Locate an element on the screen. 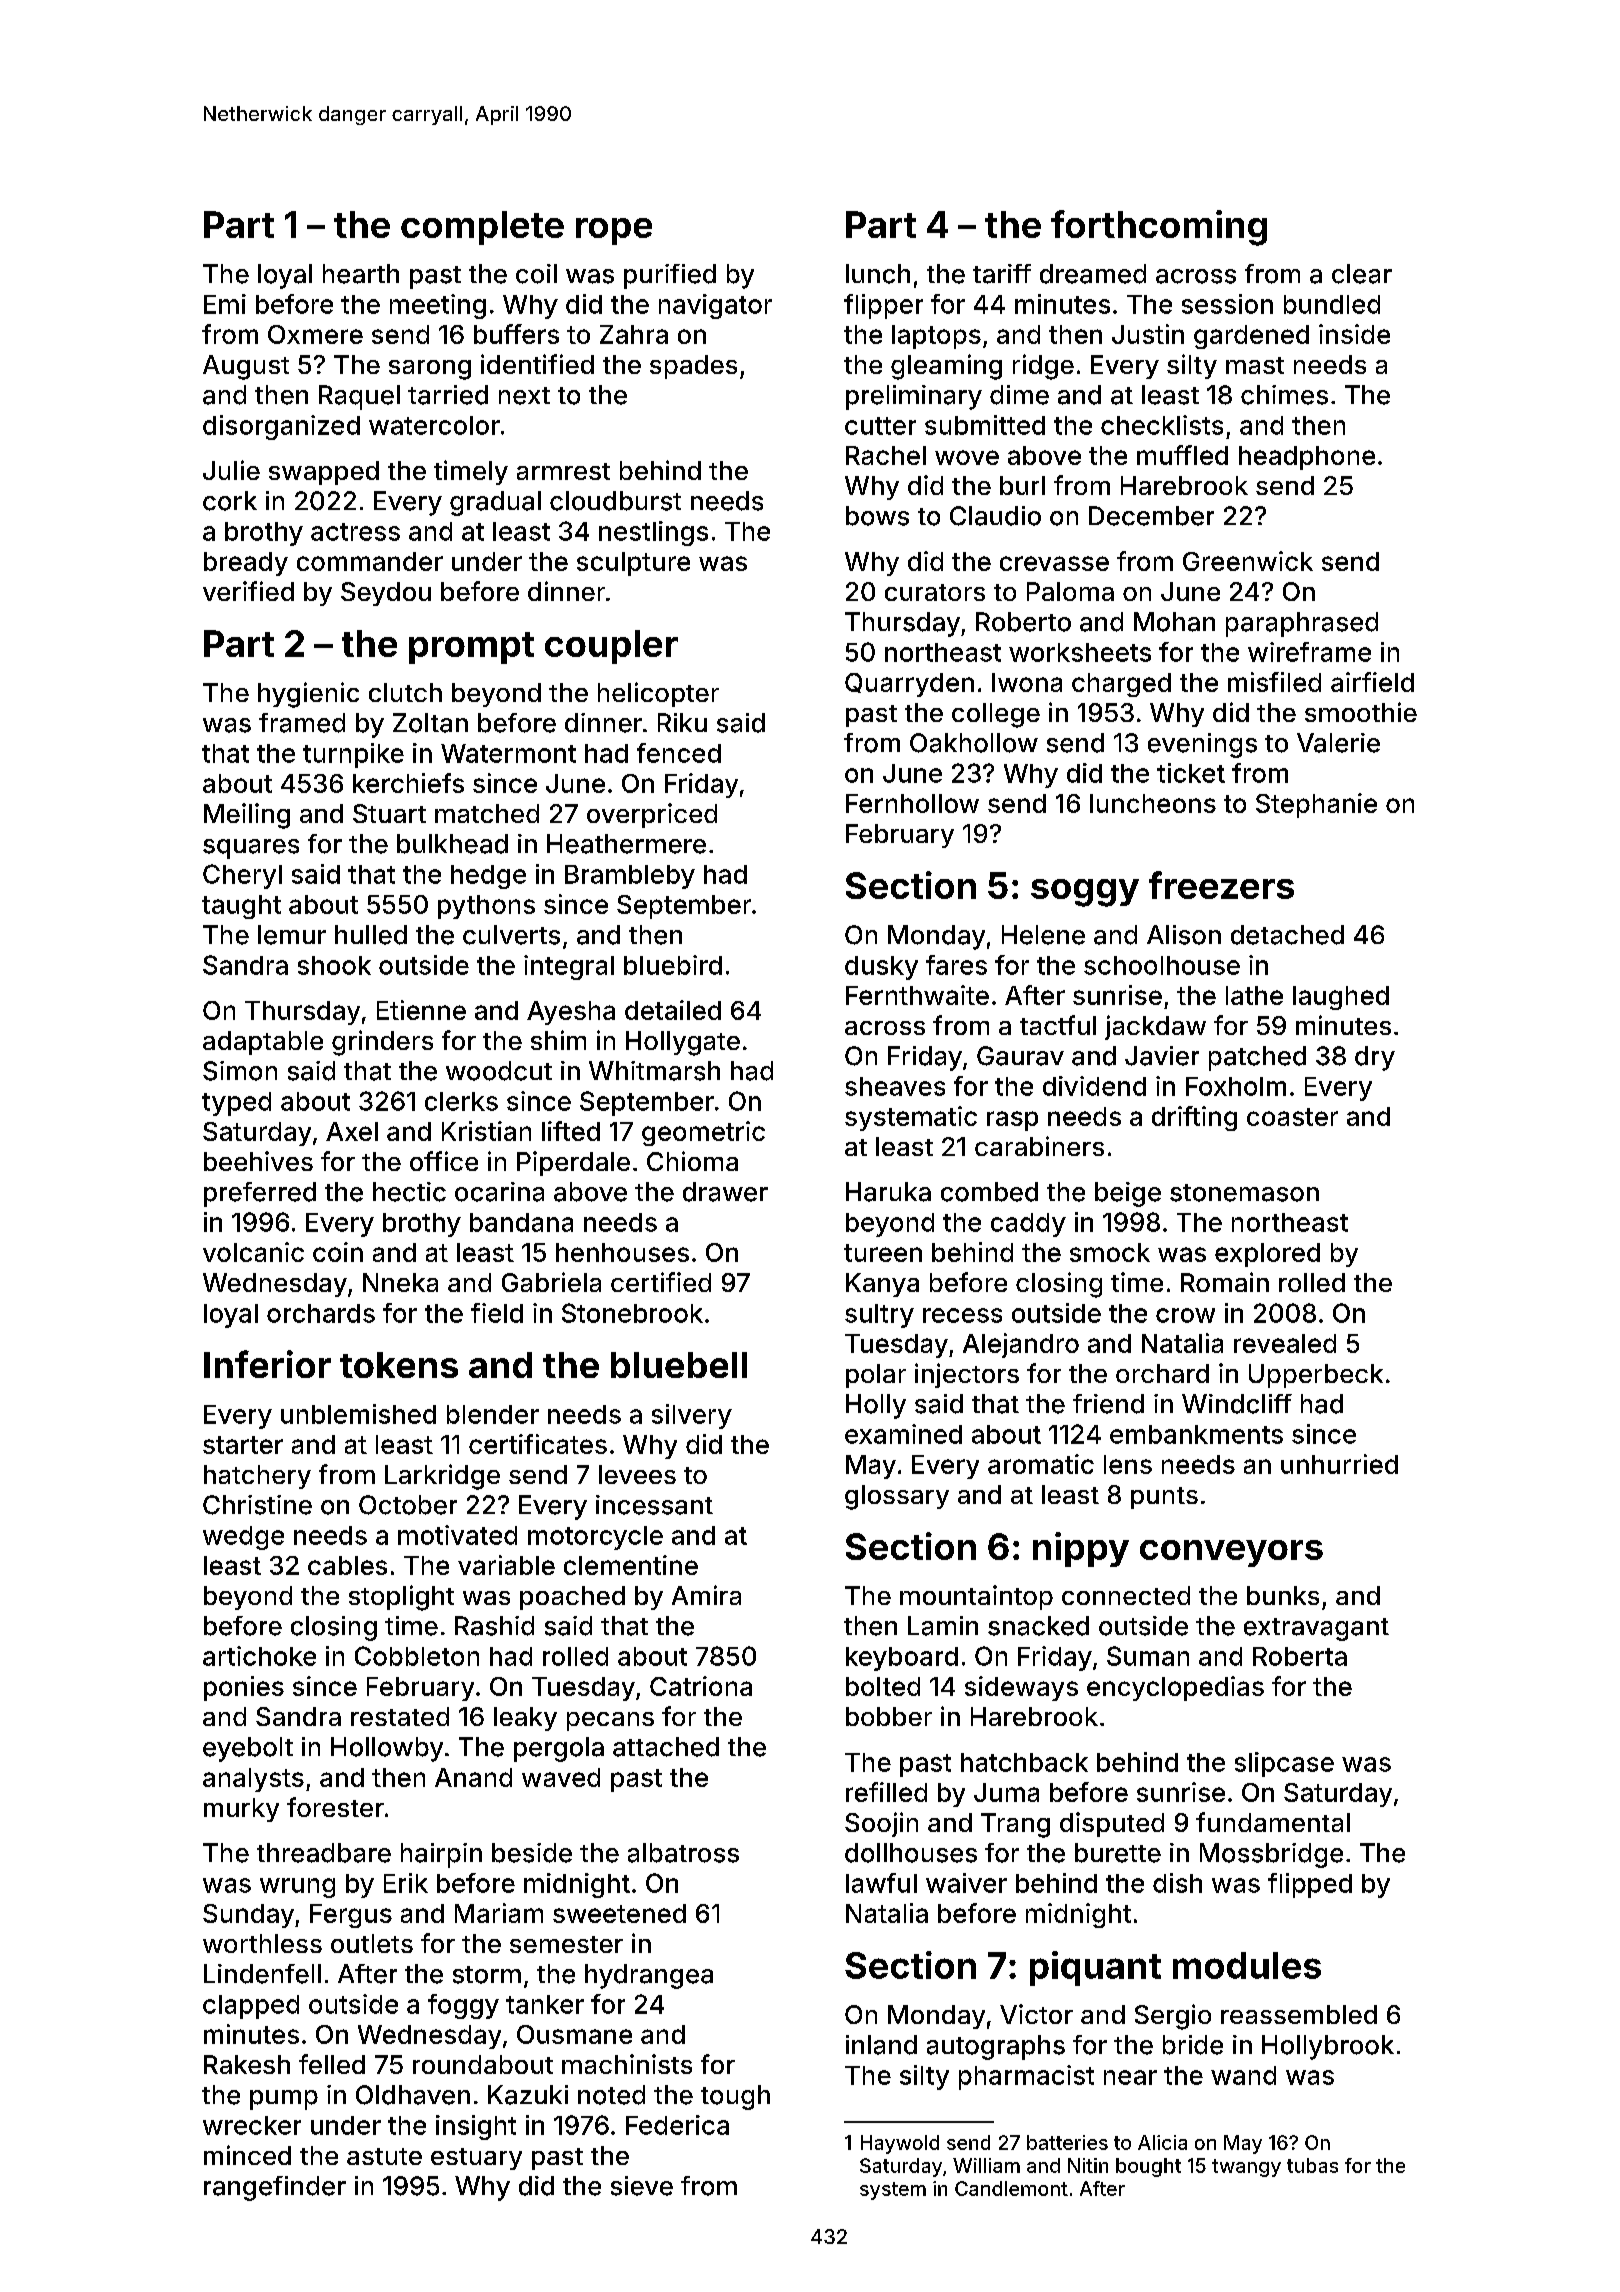 This screenshot has width=1620, height=2292. forthcoming is located at coordinates (1159, 228).
